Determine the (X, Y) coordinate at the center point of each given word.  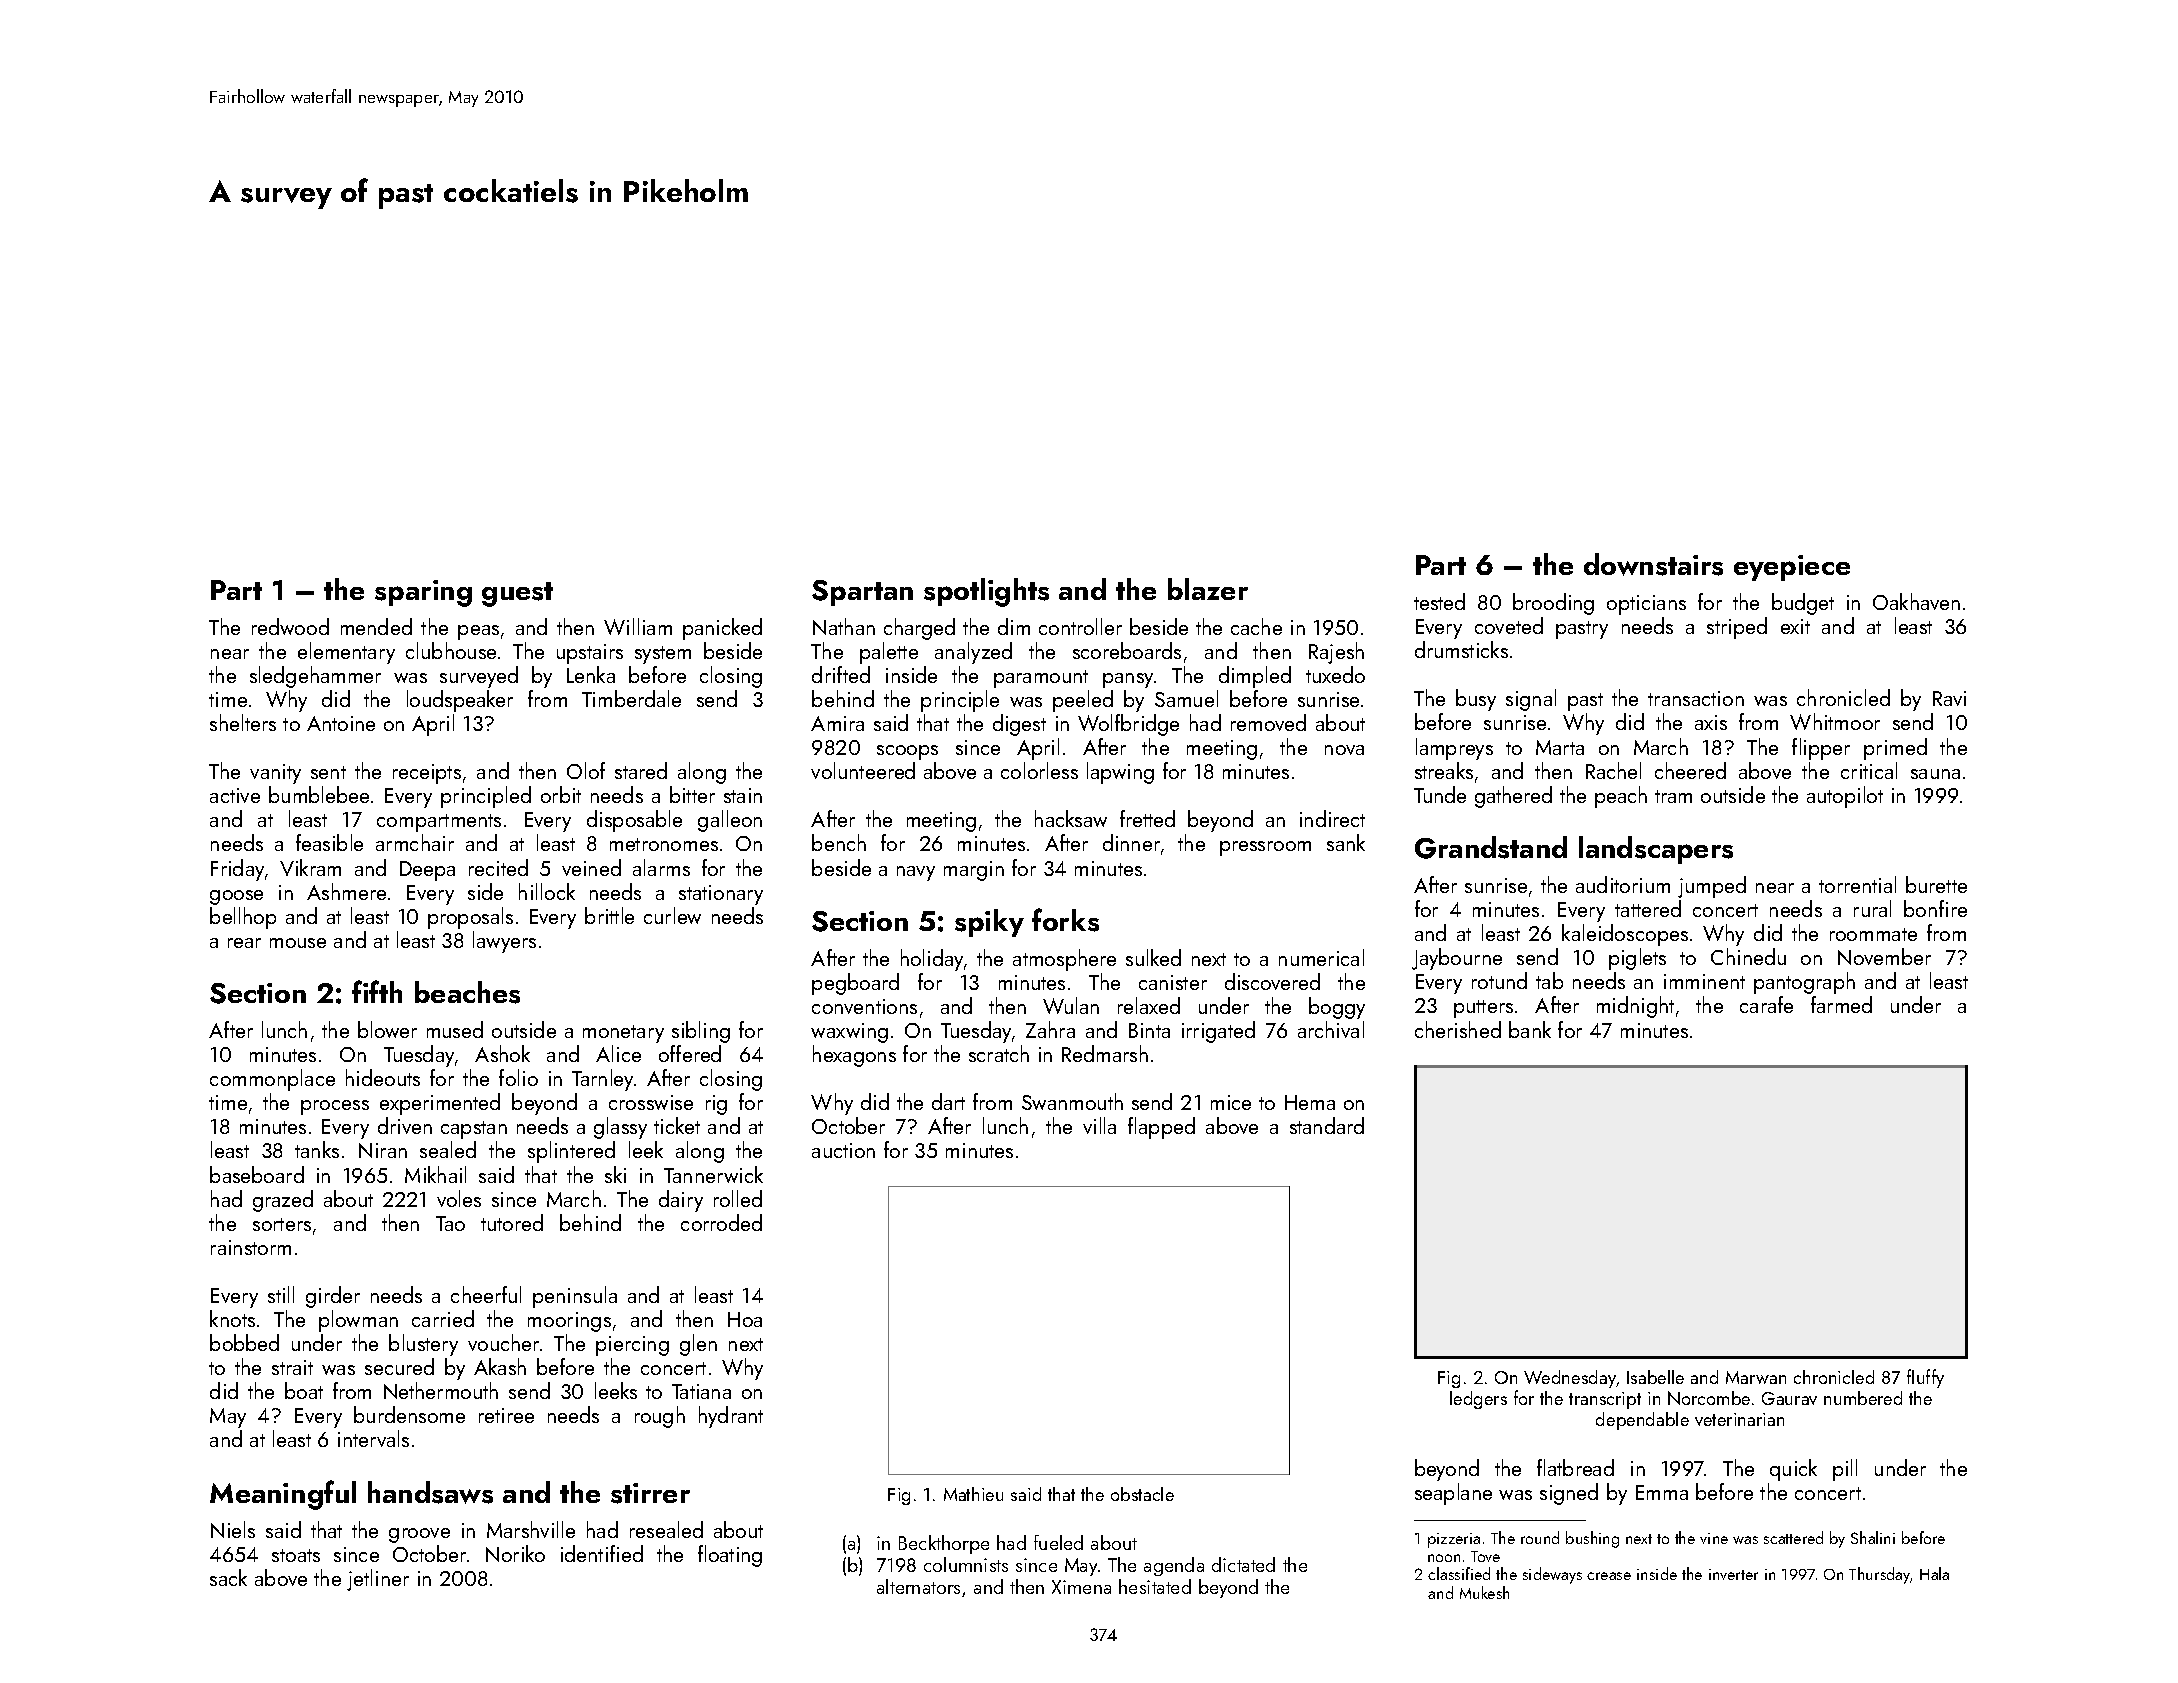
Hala (1934, 1573)
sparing (423, 593)
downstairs (1653, 564)
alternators (918, 1586)
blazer (1208, 589)
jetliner (378, 1580)
